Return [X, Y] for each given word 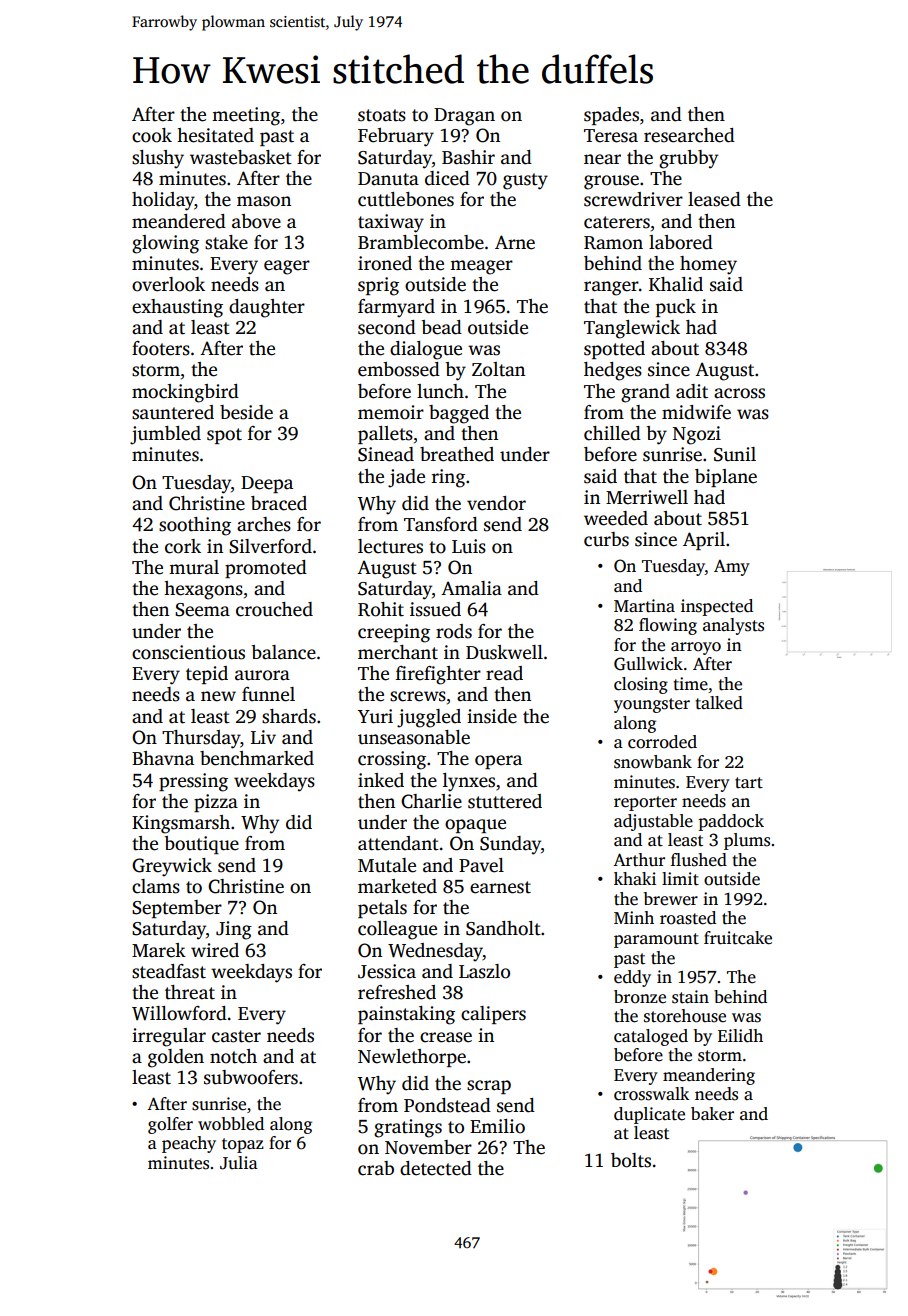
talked [719, 703]
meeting [246, 116]
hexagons [203, 590]
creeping [394, 633]
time [691, 684]
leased [714, 199]
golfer [170, 1125]
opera [498, 762]
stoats [382, 115]
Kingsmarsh [181, 824]
